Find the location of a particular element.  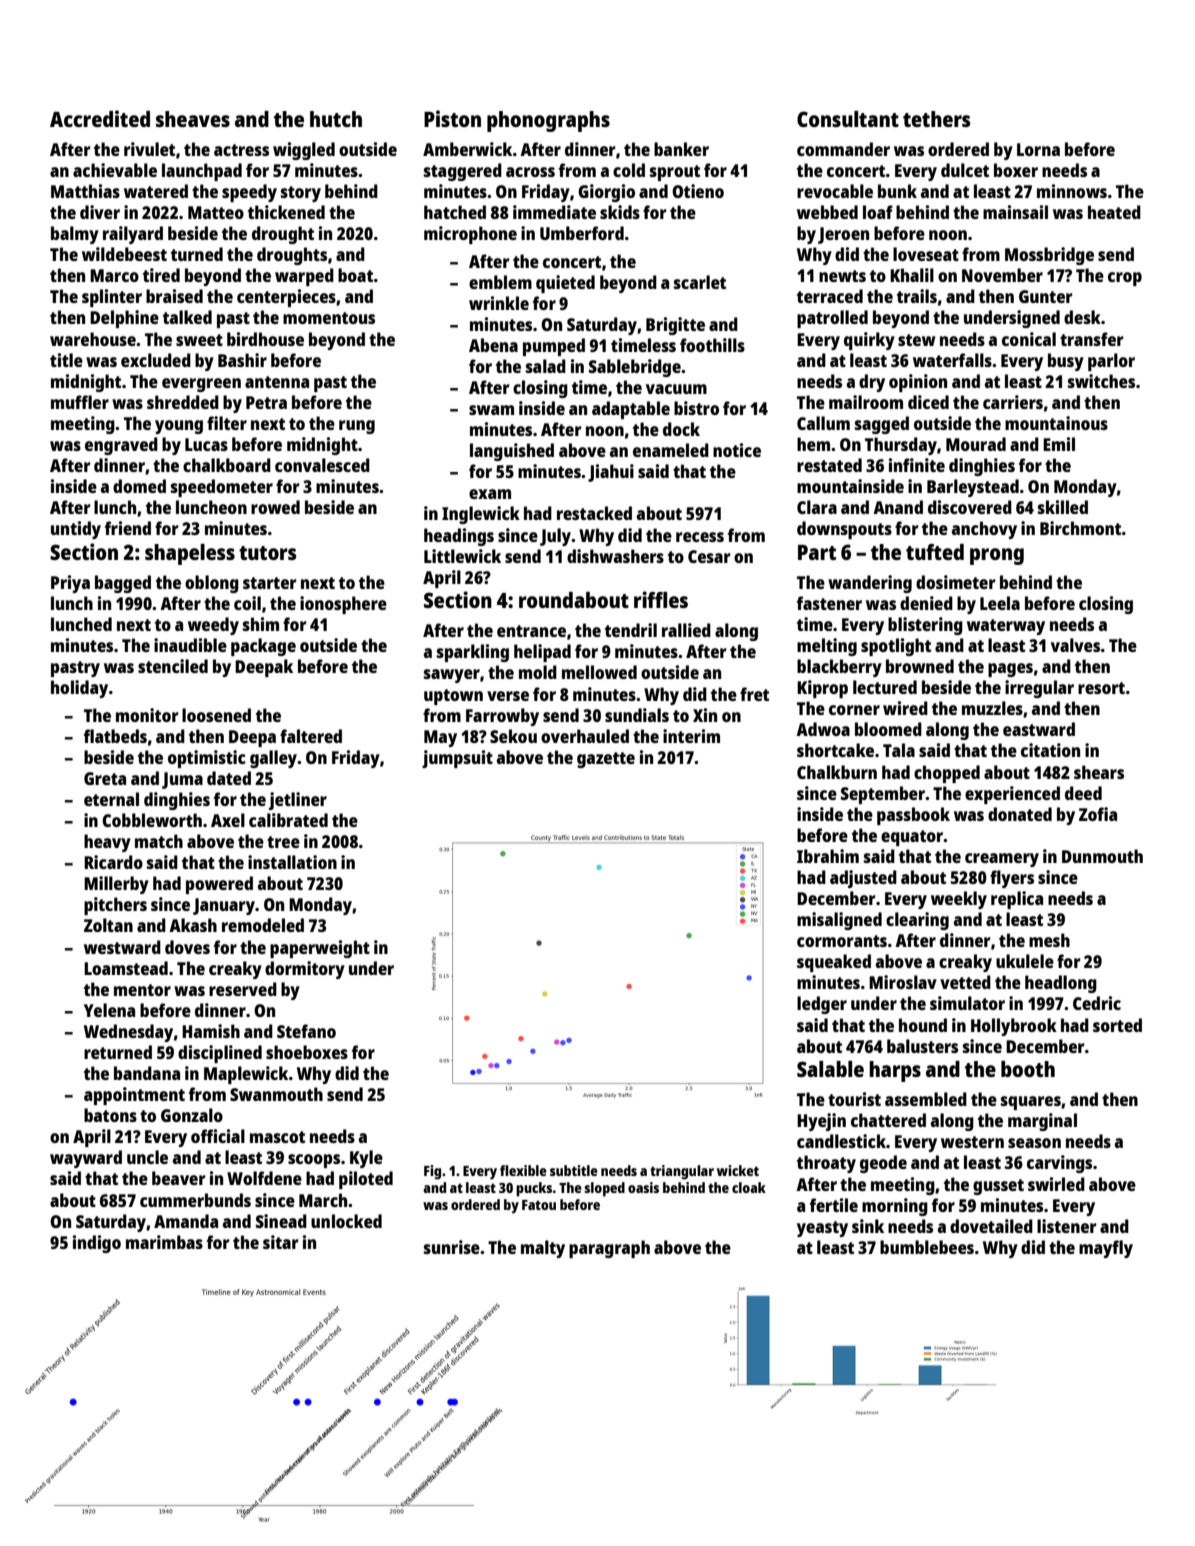

indigo is located at coordinates (97, 1244).
